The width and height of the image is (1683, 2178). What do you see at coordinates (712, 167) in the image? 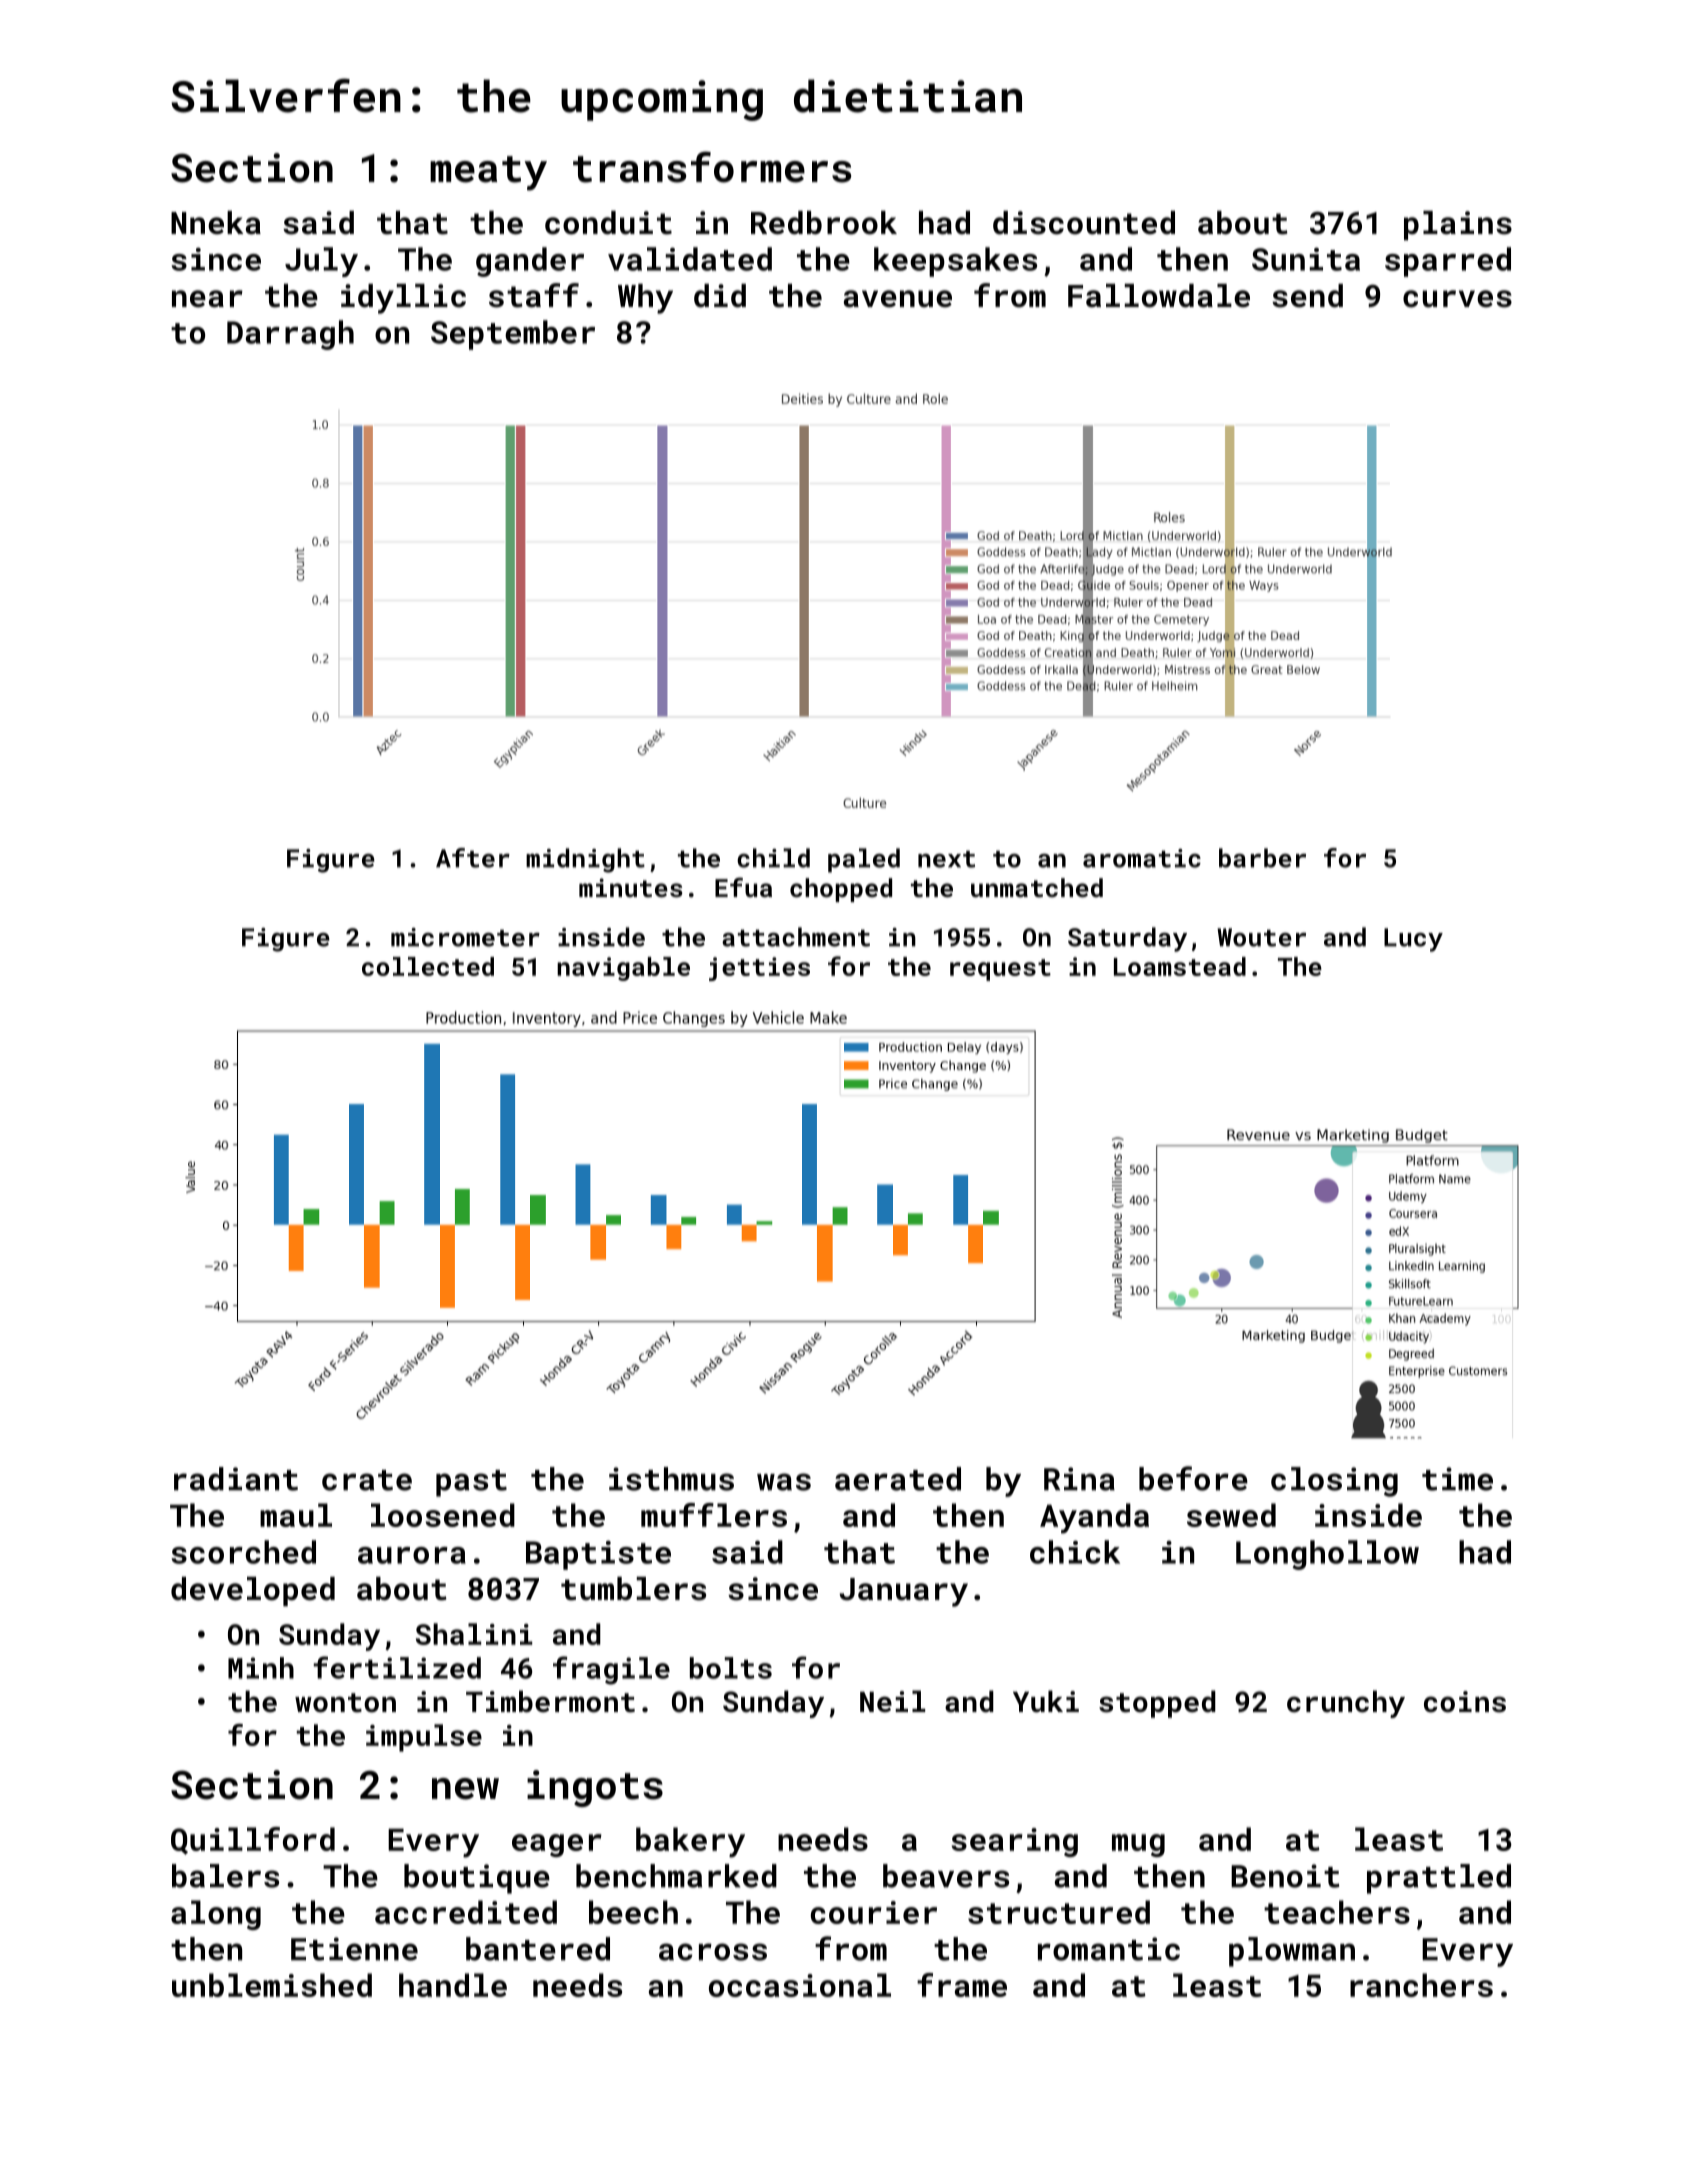
I see `transformers` at bounding box center [712, 167].
